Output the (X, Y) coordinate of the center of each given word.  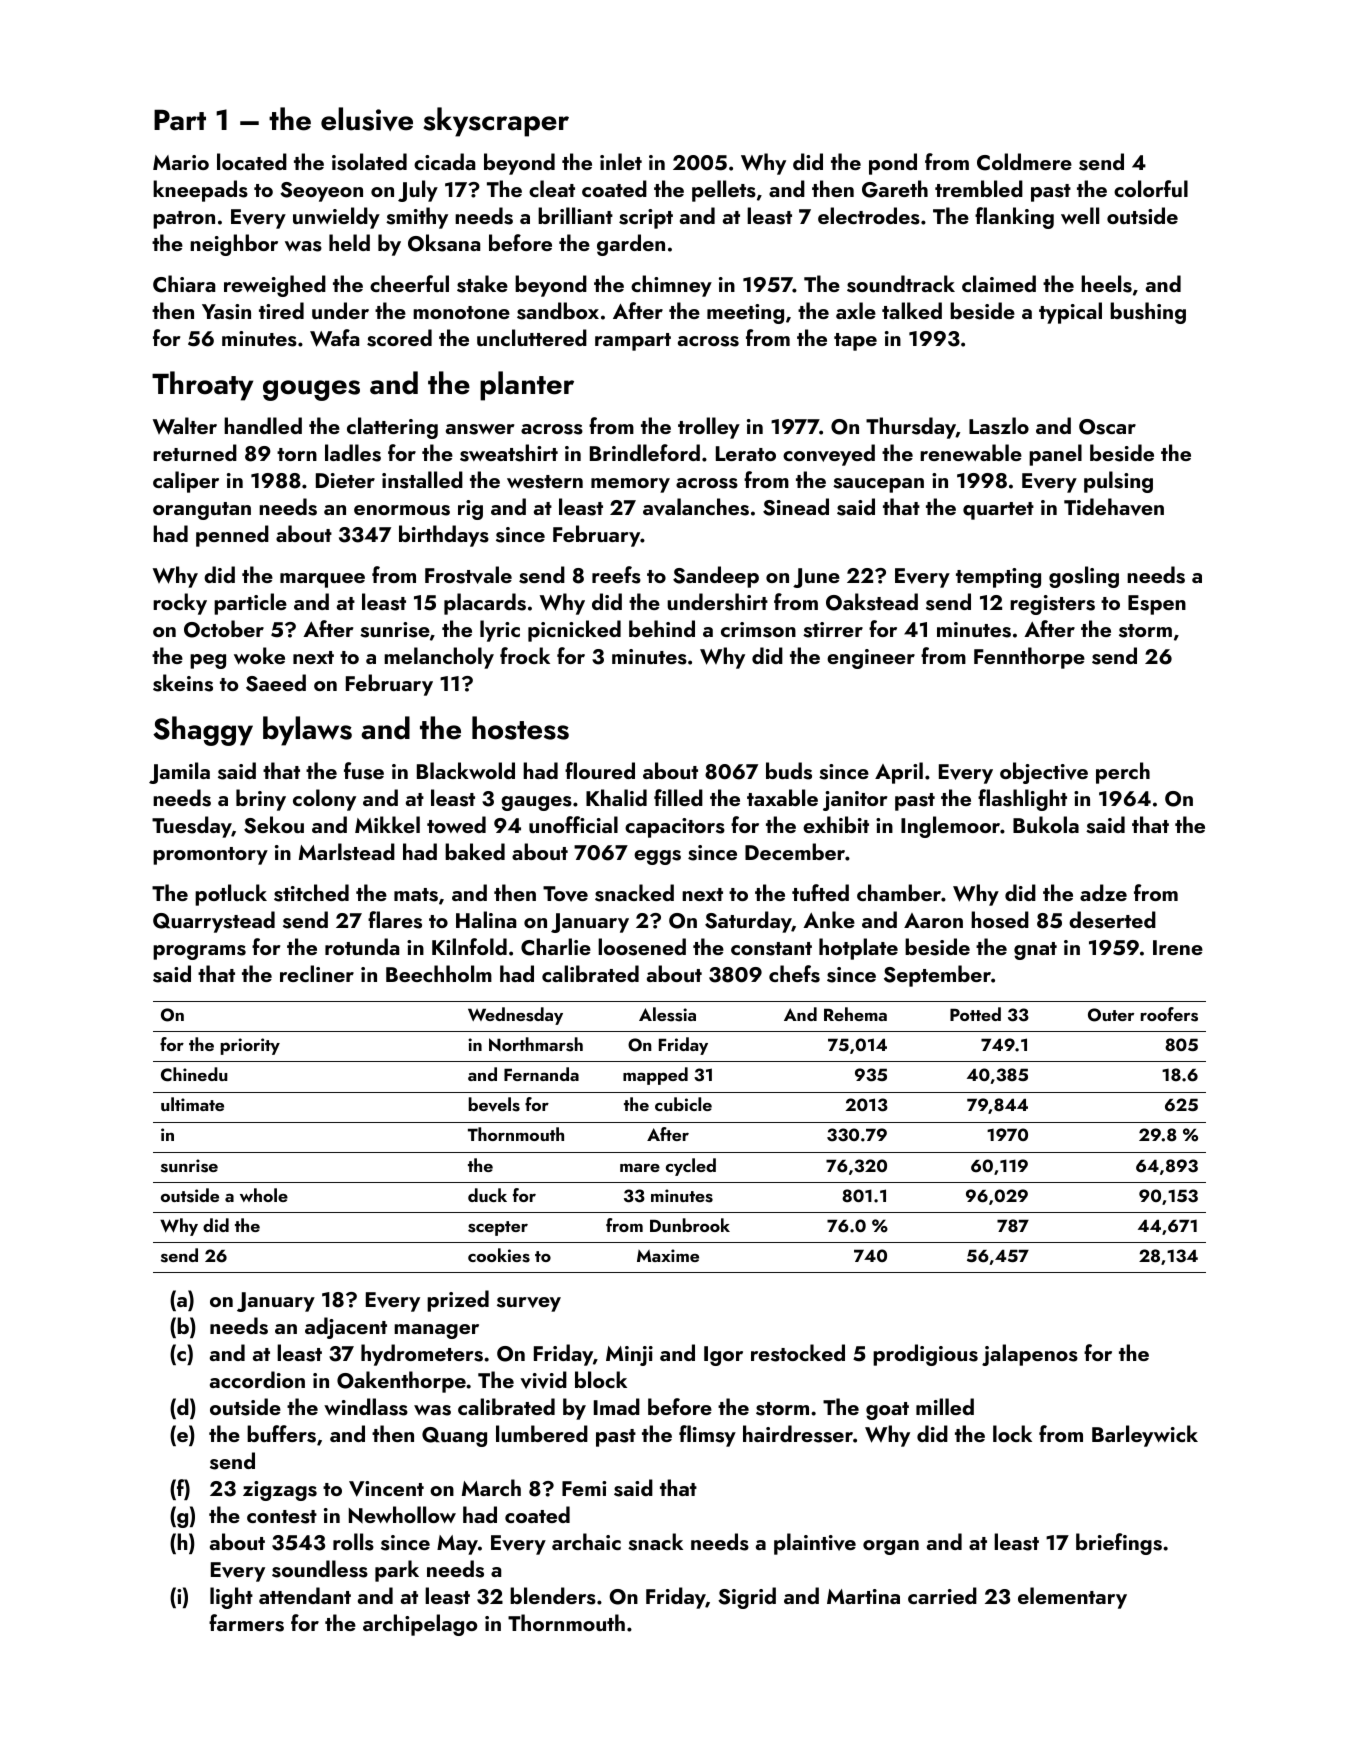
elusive (367, 119)
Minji (629, 1356)
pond (893, 164)
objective (1044, 773)
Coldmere (1024, 162)
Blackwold (466, 770)
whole (264, 1195)
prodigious (925, 1355)
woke (259, 655)
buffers (281, 1434)
